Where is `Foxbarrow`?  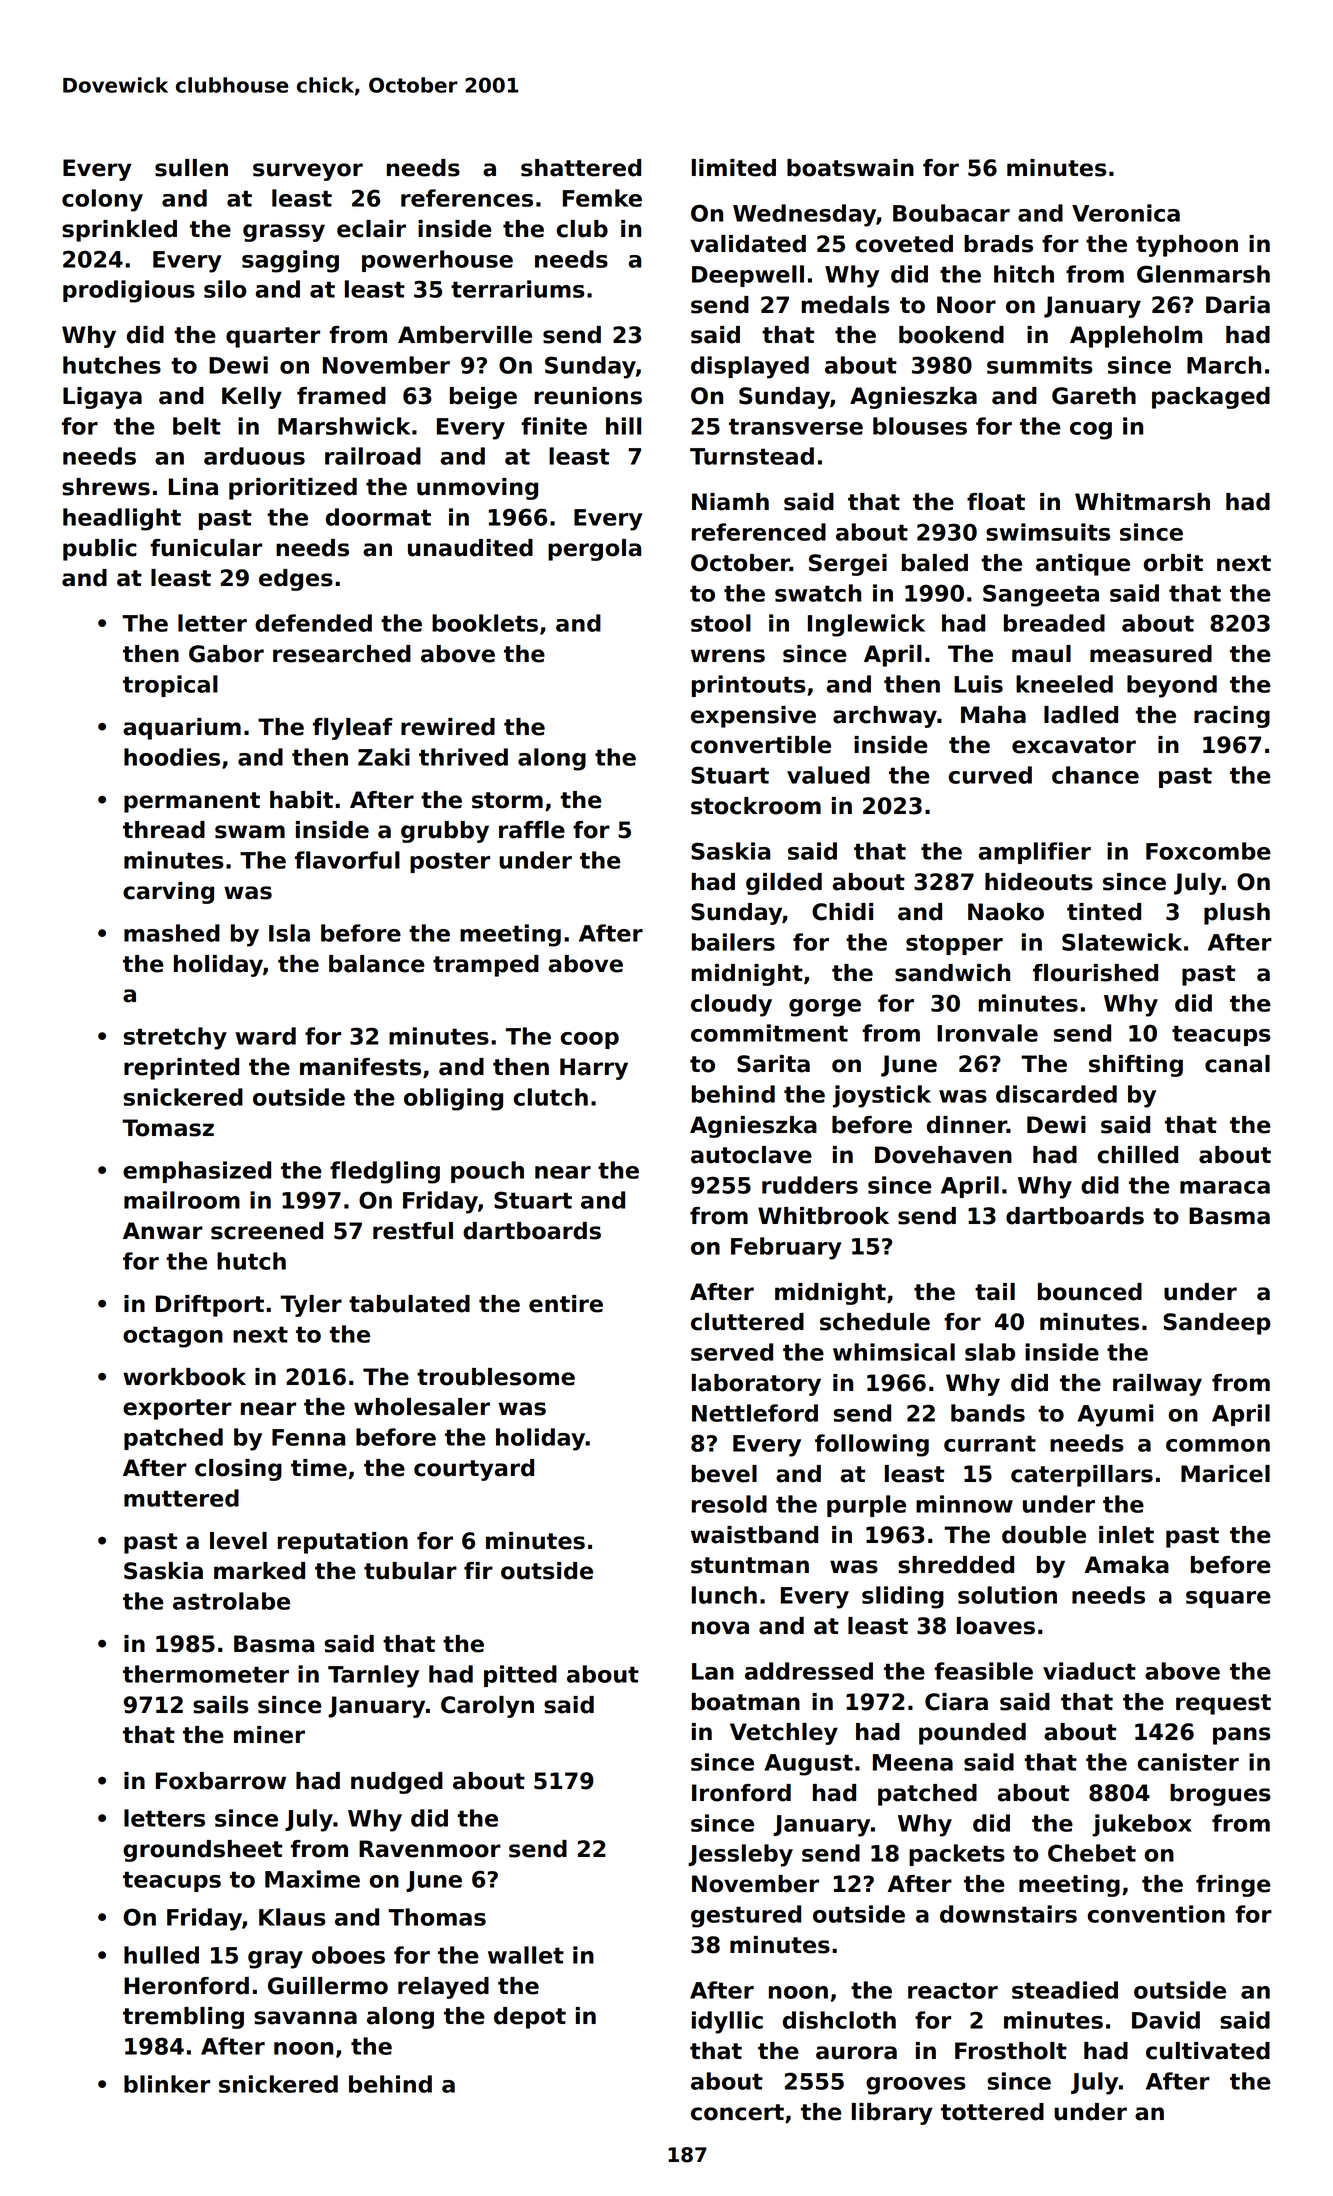
Foxbarrow is located at coordinates (221, 1781).
